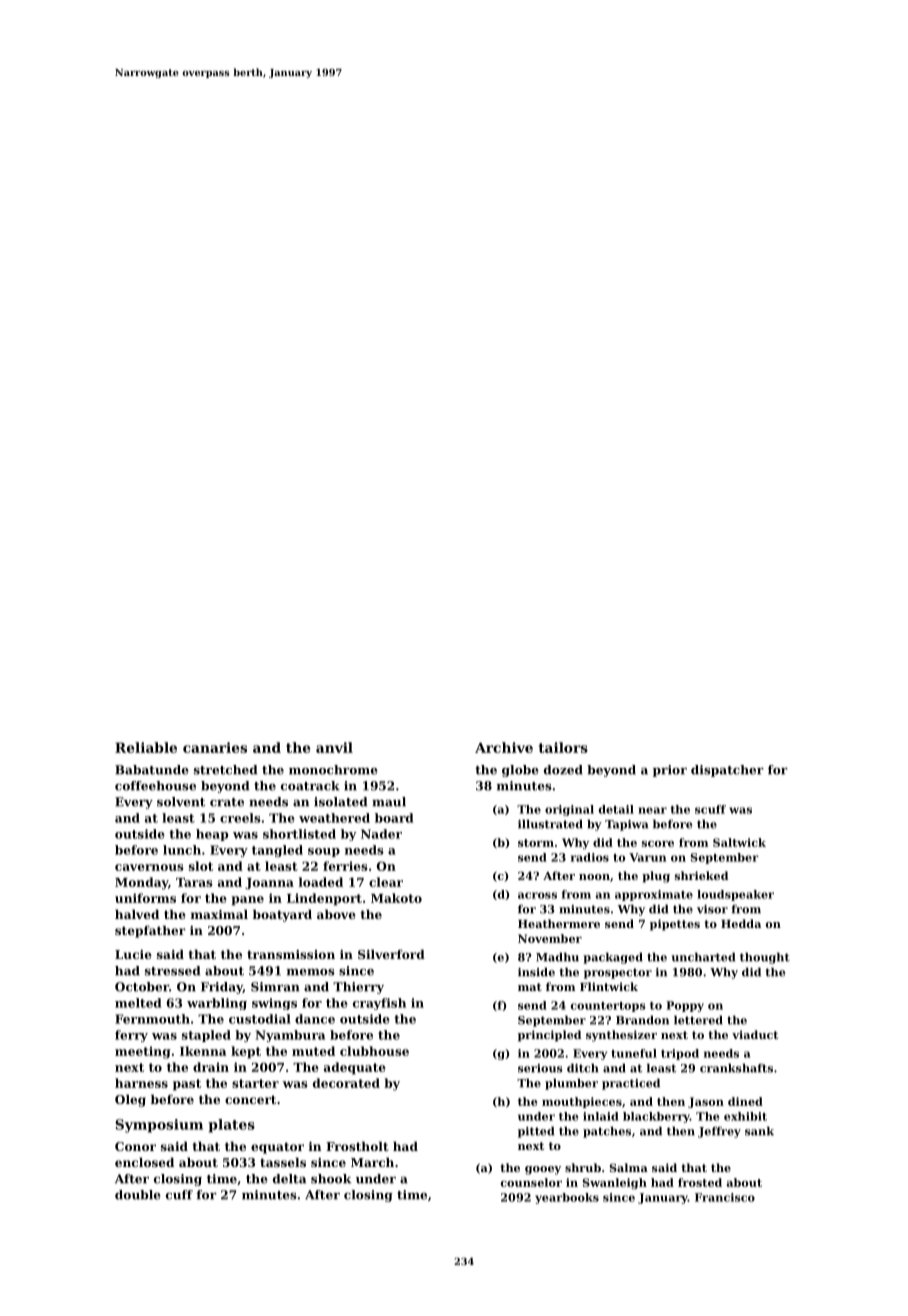 This document has height=1316, width=908. I want to click on storm, so click(536, 843).
